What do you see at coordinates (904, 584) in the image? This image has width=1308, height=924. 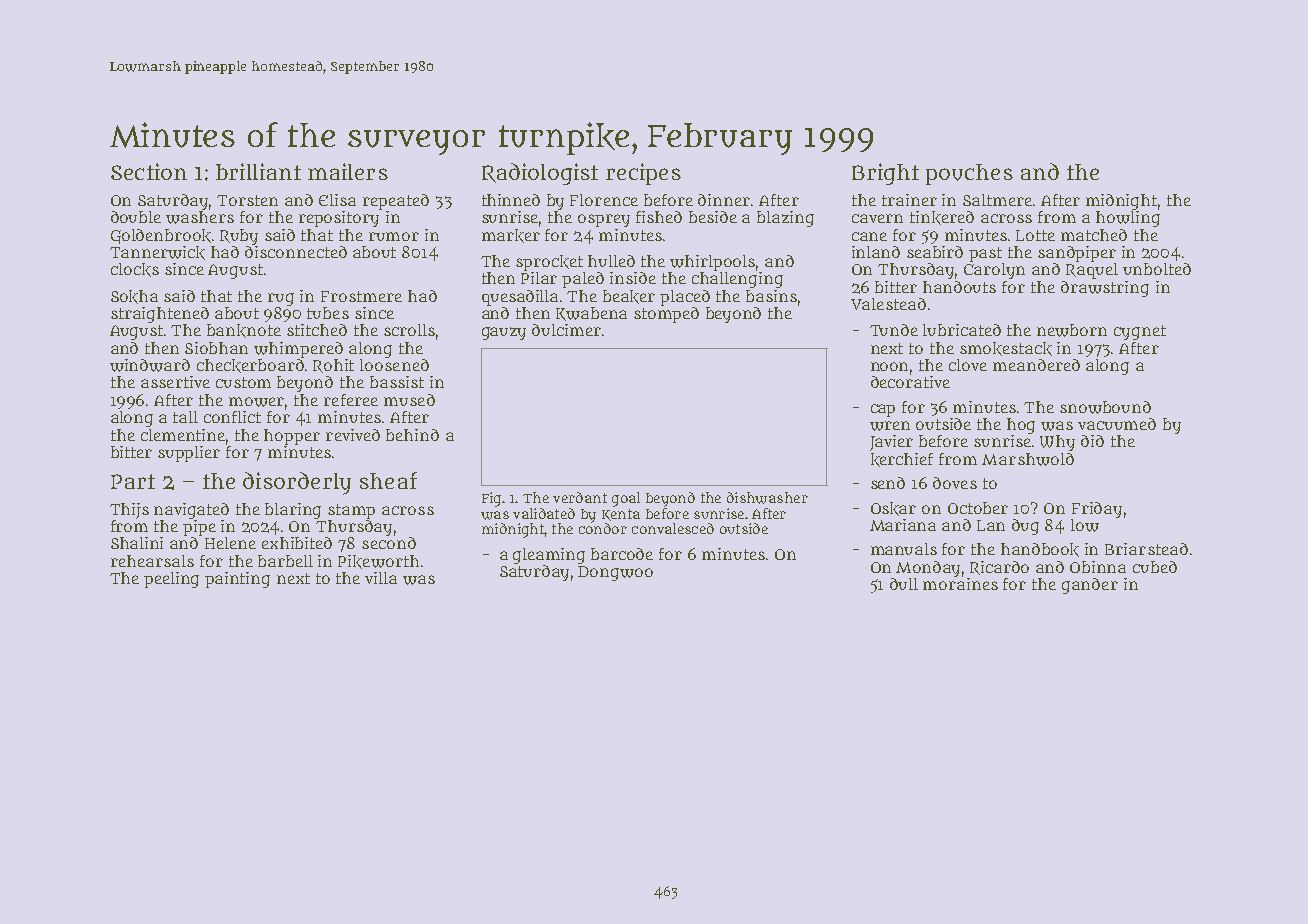 I see `dull` at bounding box center [904, 584].
